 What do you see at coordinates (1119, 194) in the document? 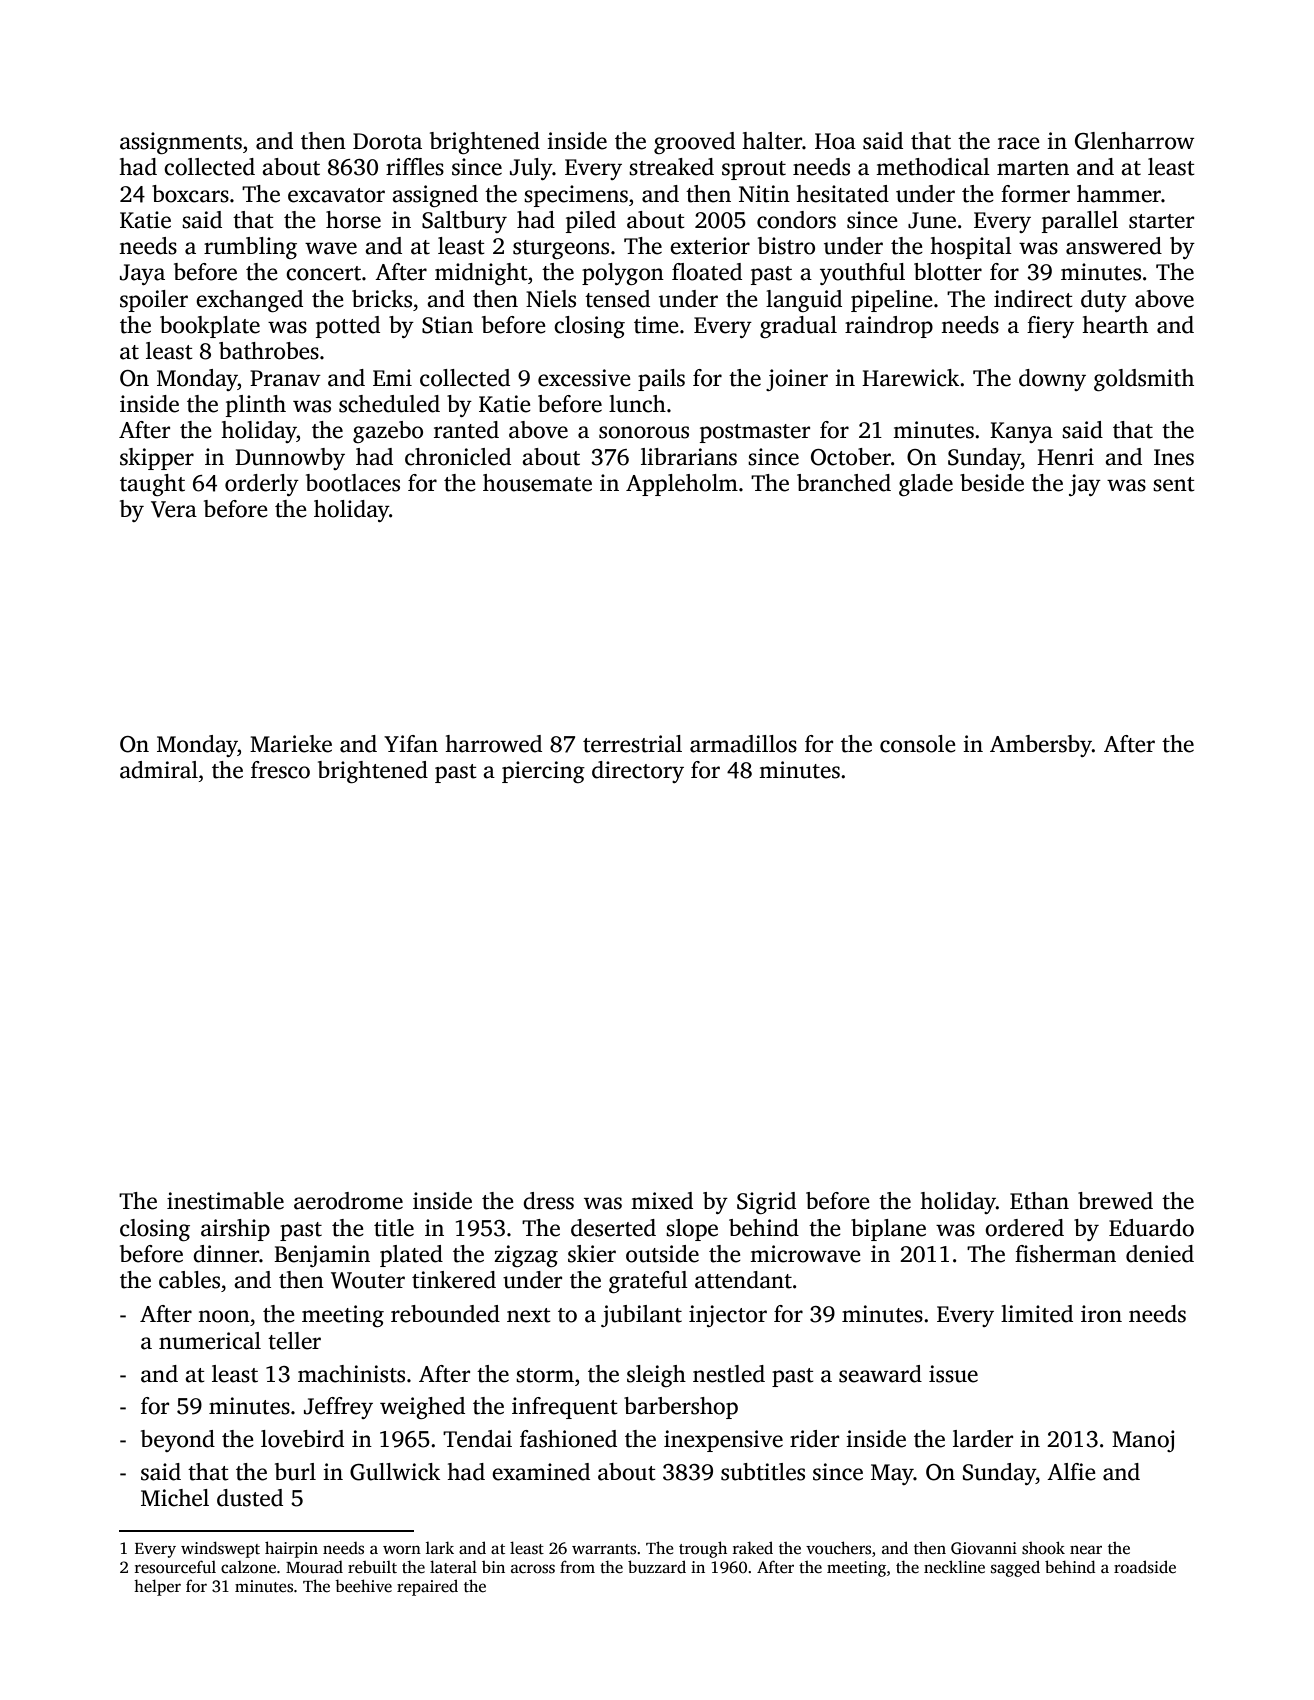
I see `hammer` at bounding box center [1119, 194].
